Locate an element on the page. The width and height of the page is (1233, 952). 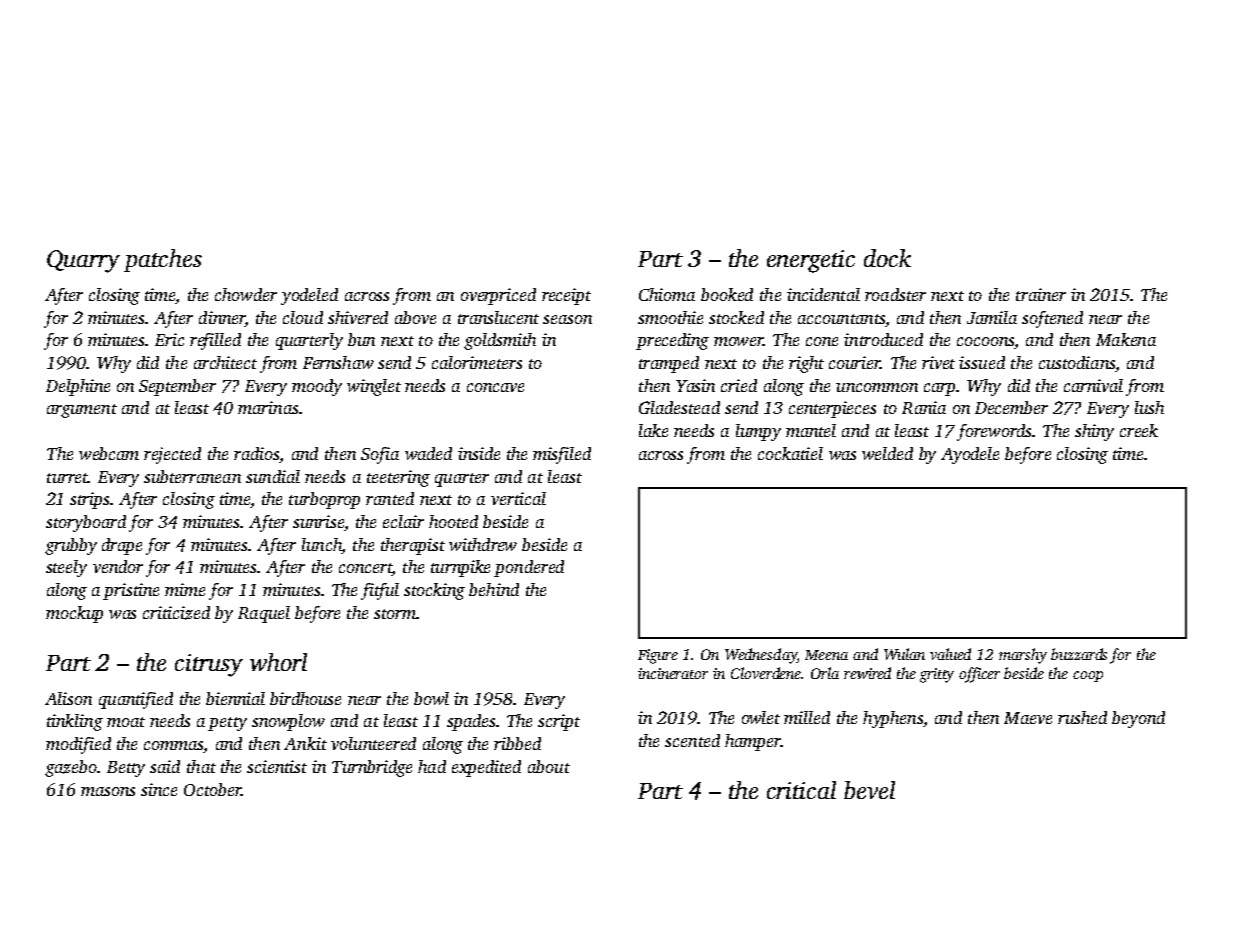
critical is located at coordinates (801, 790).
